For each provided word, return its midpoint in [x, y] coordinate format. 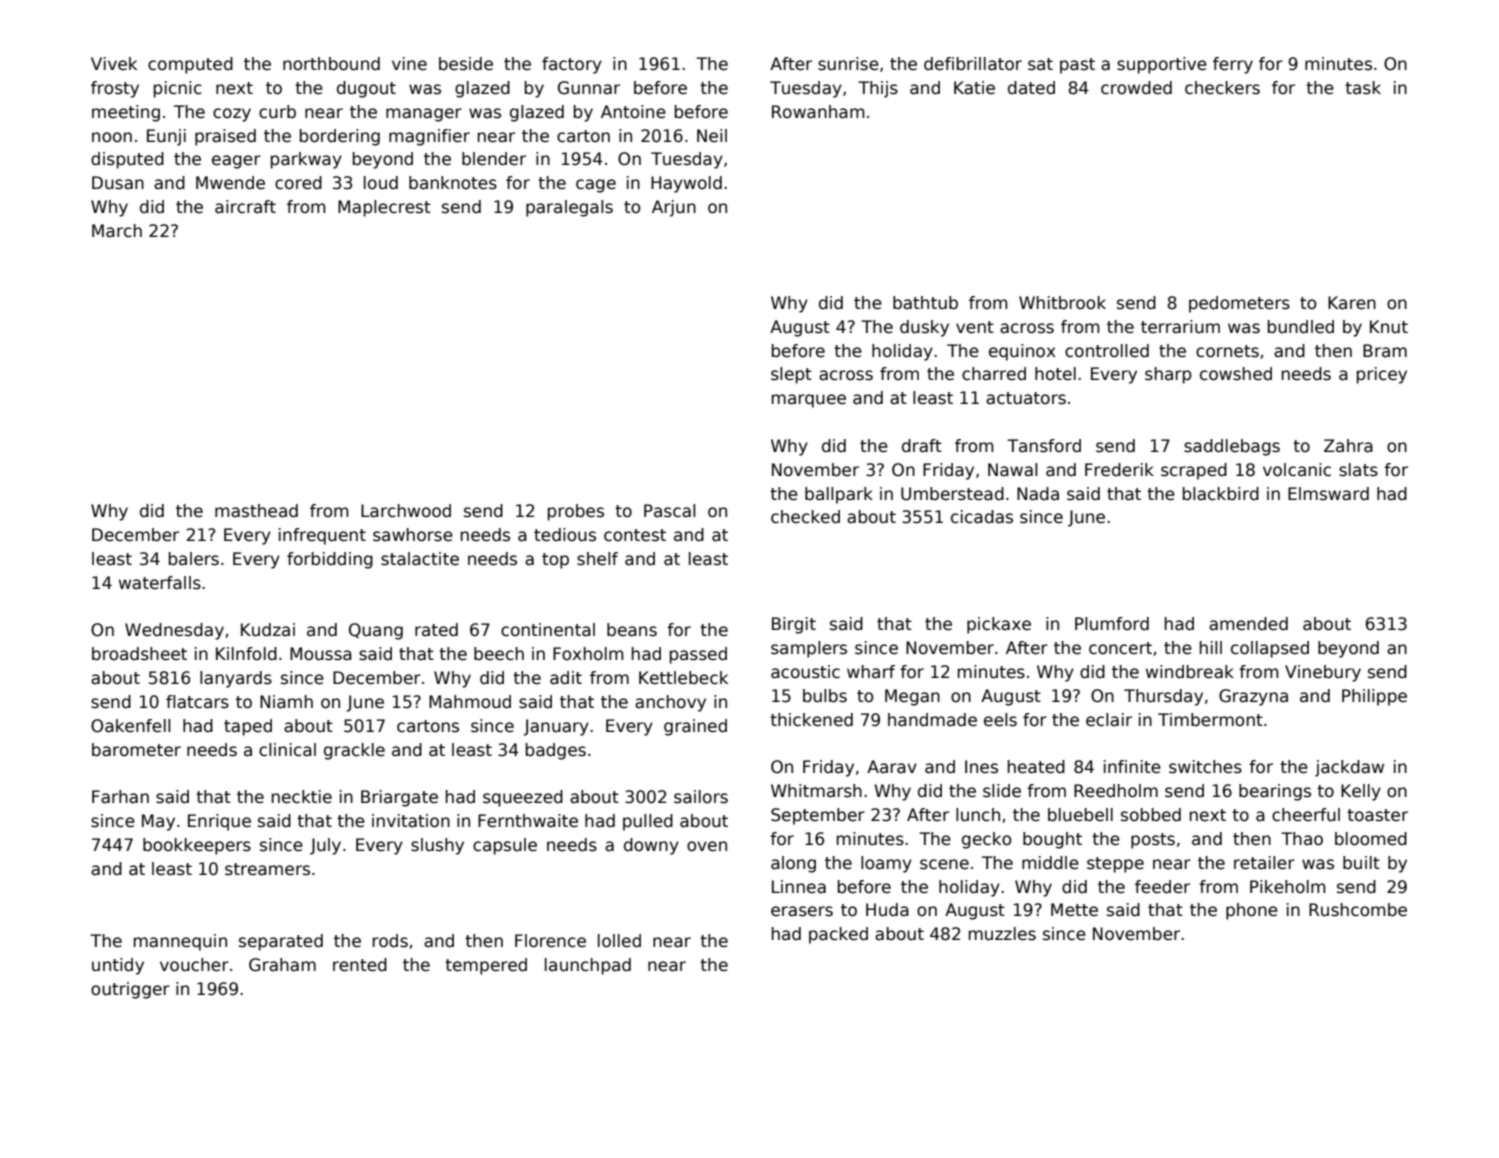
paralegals [569, 208]
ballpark [839, 495]
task [1363, 88]
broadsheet [139, 654]
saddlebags [1232, 447]
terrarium [1180, 327]
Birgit [794, 625]
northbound [331, 64]
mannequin [180, 942]
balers [194, 559]
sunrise [848, 64]
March [117, 231]
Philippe [1374, 697]
